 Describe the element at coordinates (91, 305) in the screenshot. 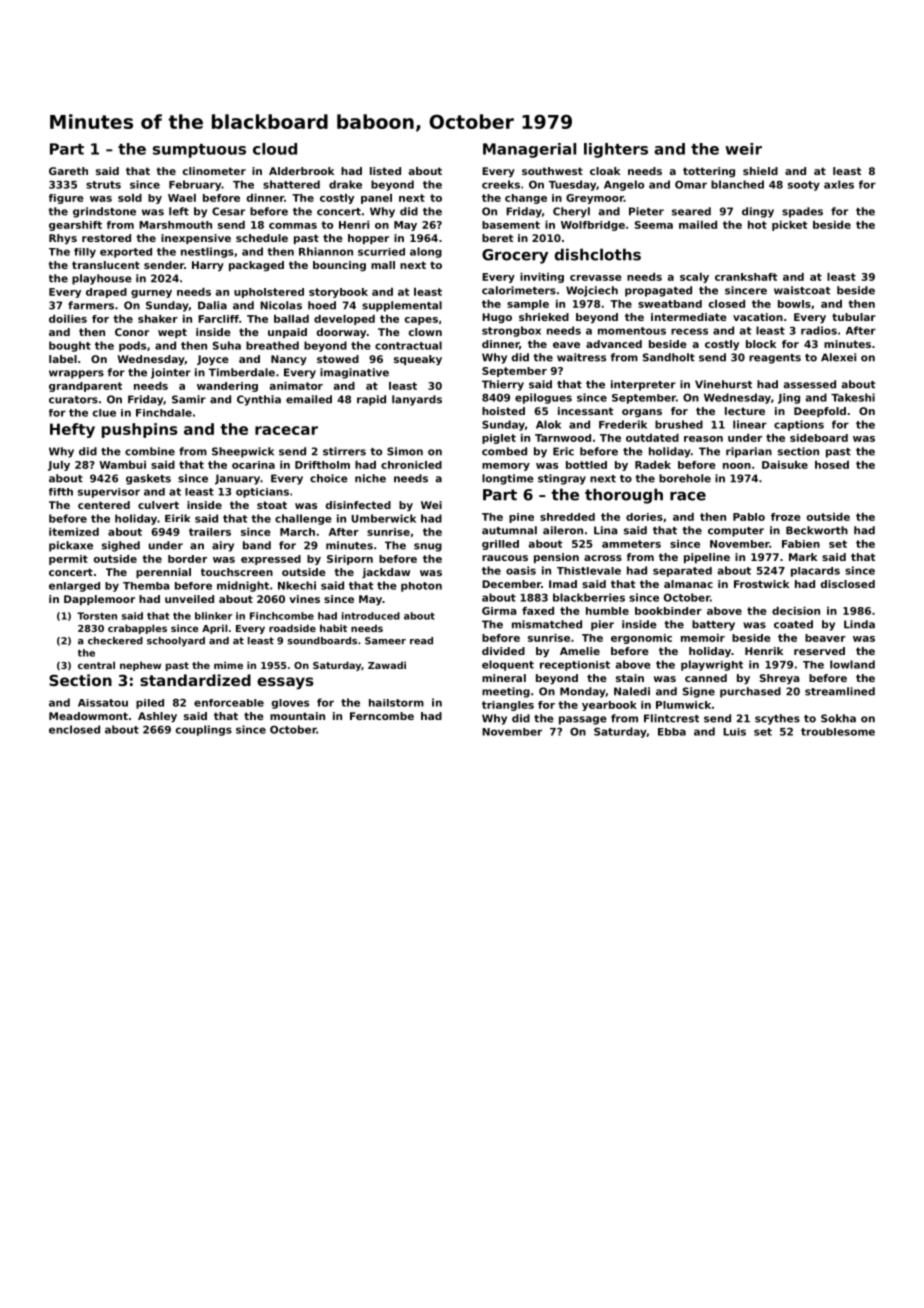

I see `farmers` at that location.
